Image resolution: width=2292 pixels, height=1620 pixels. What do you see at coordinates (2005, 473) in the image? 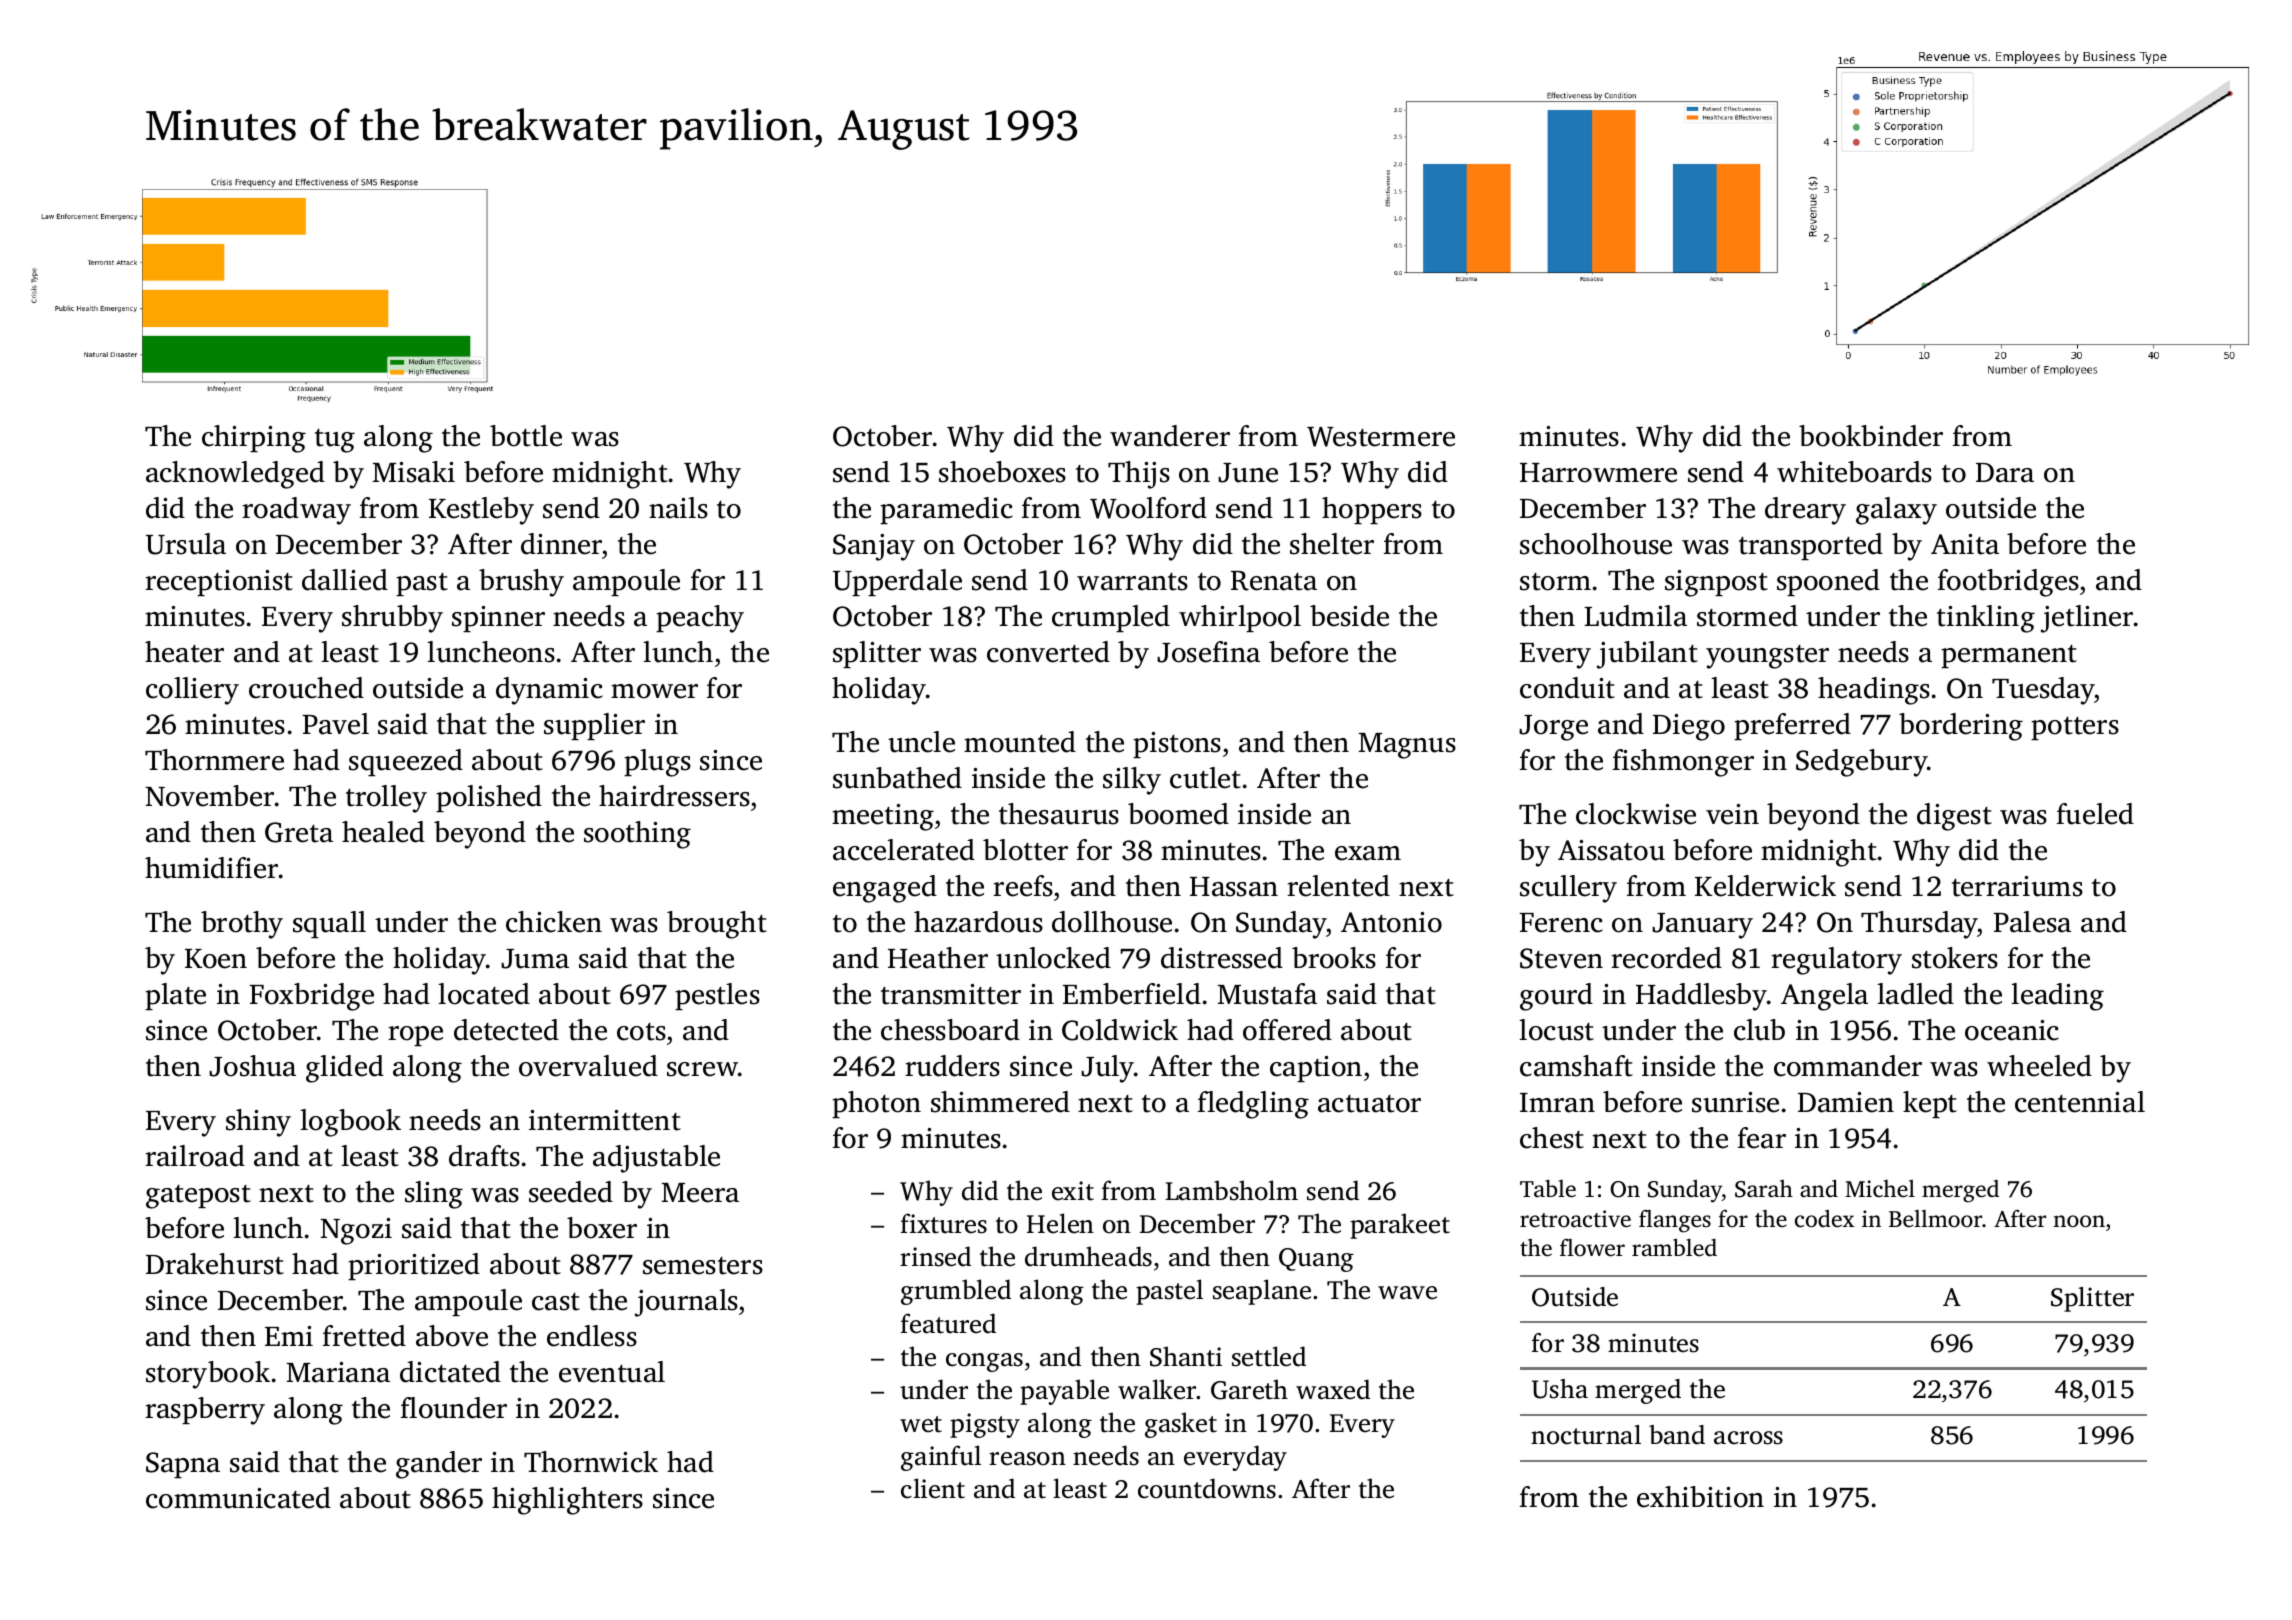
I see `Dara` at bounding box center [2005, 473].
